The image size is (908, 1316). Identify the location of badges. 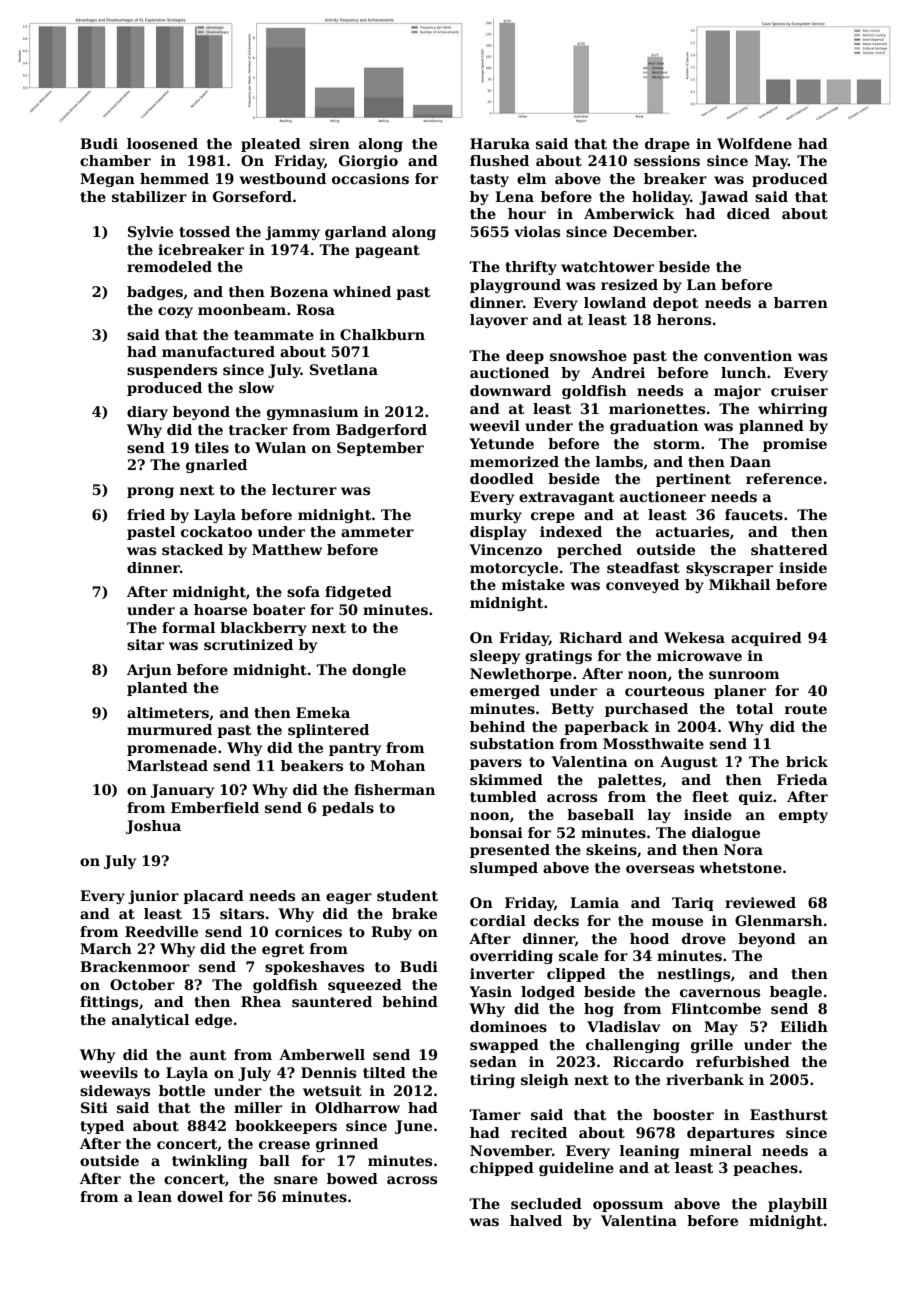
(155, 293).
